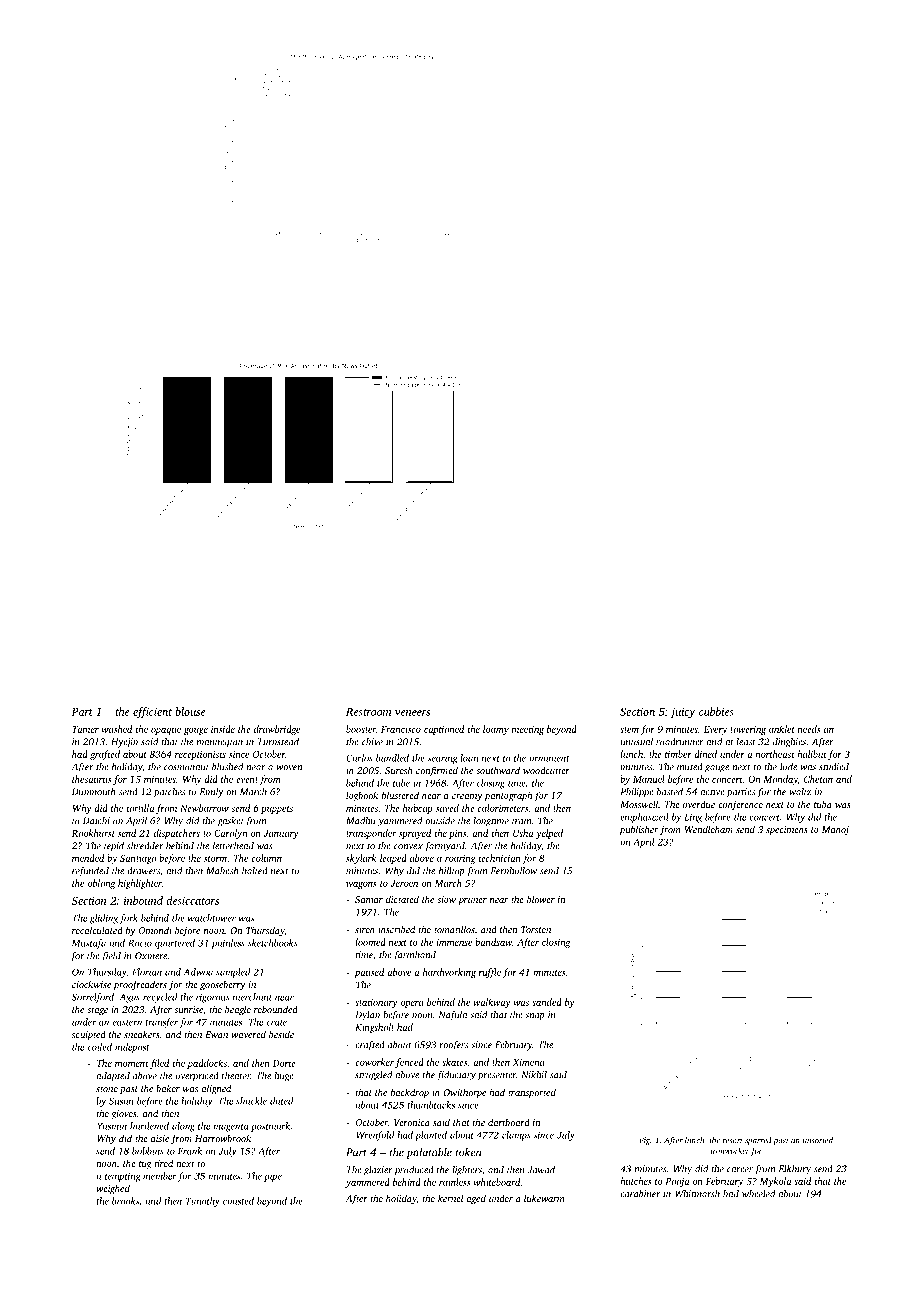 This screenshot has width=924, height=1308. What do you see at coordinates (547, 1002) in the screenshot?
I see `sanded` at bounding box center [547, 1002].
